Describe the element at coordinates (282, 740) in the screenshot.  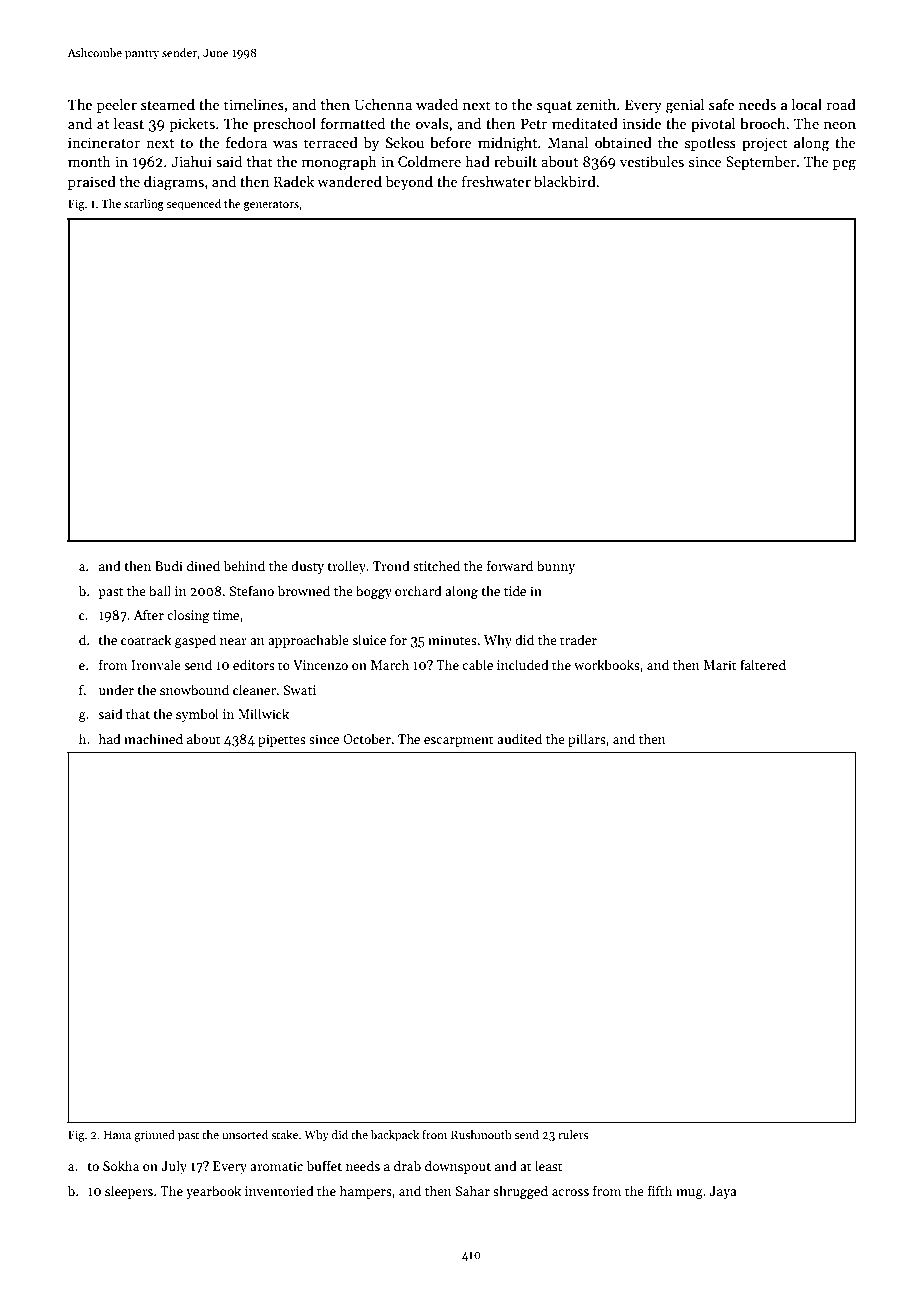
I see `pipettes` at that location.
